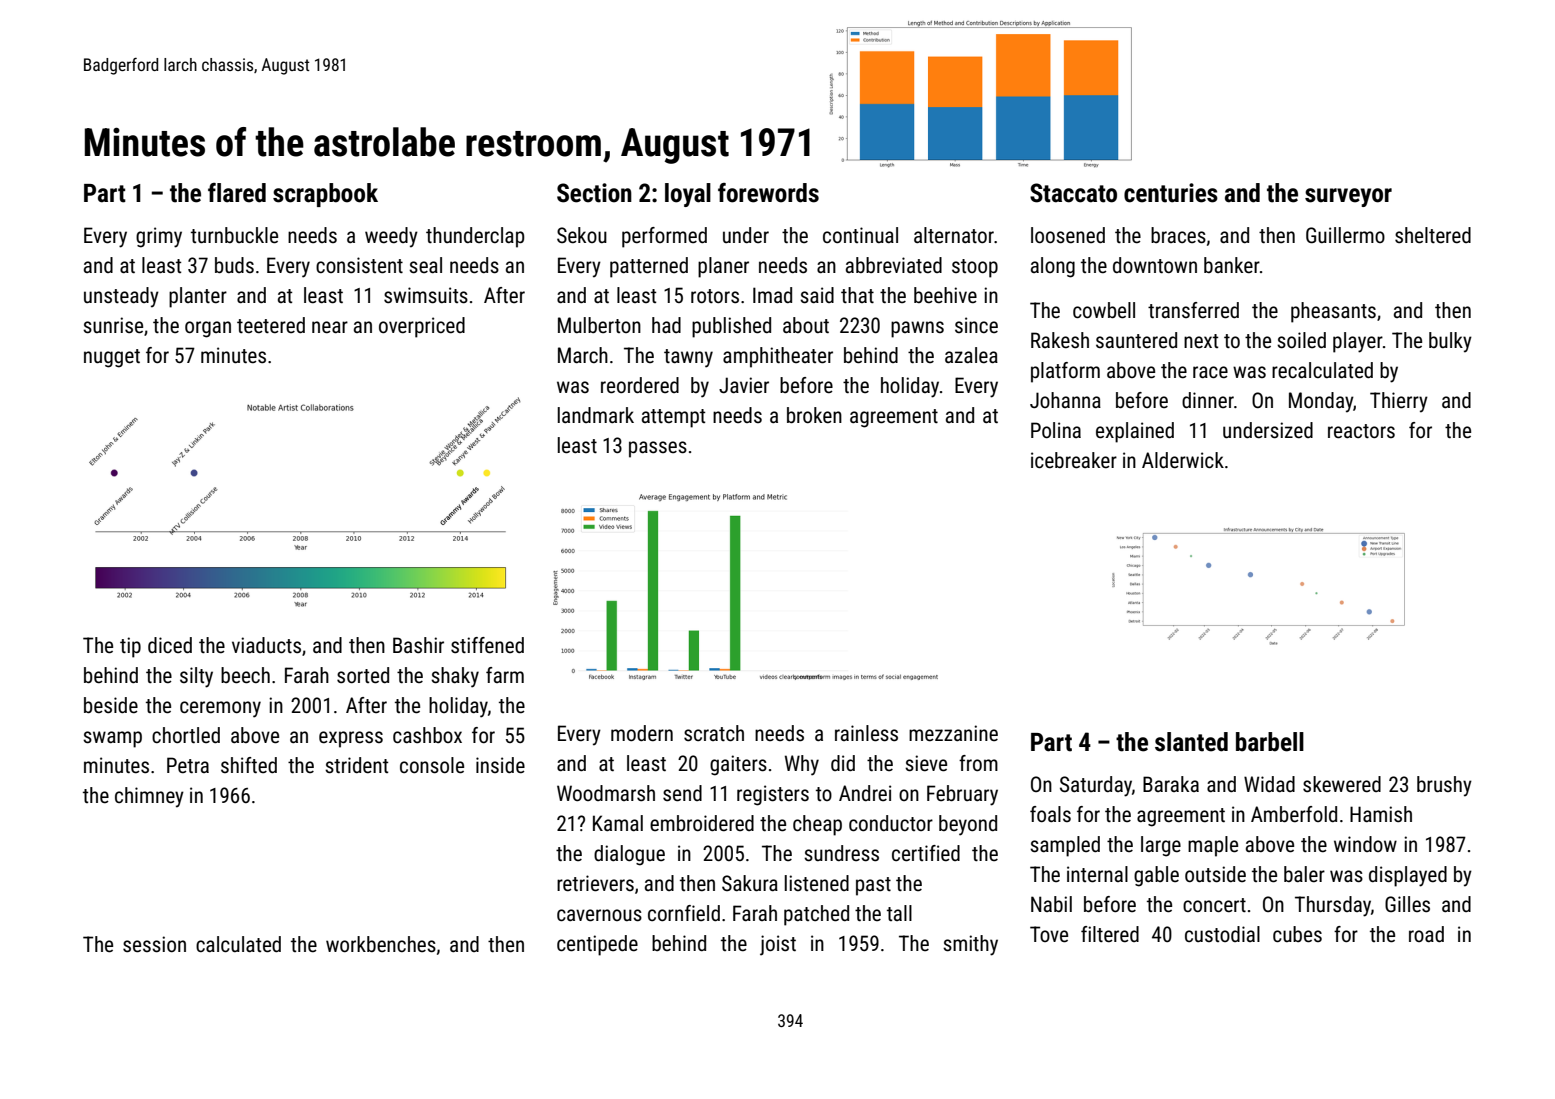 Image resolution: width=1555 pixels, height=1099 pixels. Describe the element at coordinates (768, 193) in the page. I see `forewords` at that location.
